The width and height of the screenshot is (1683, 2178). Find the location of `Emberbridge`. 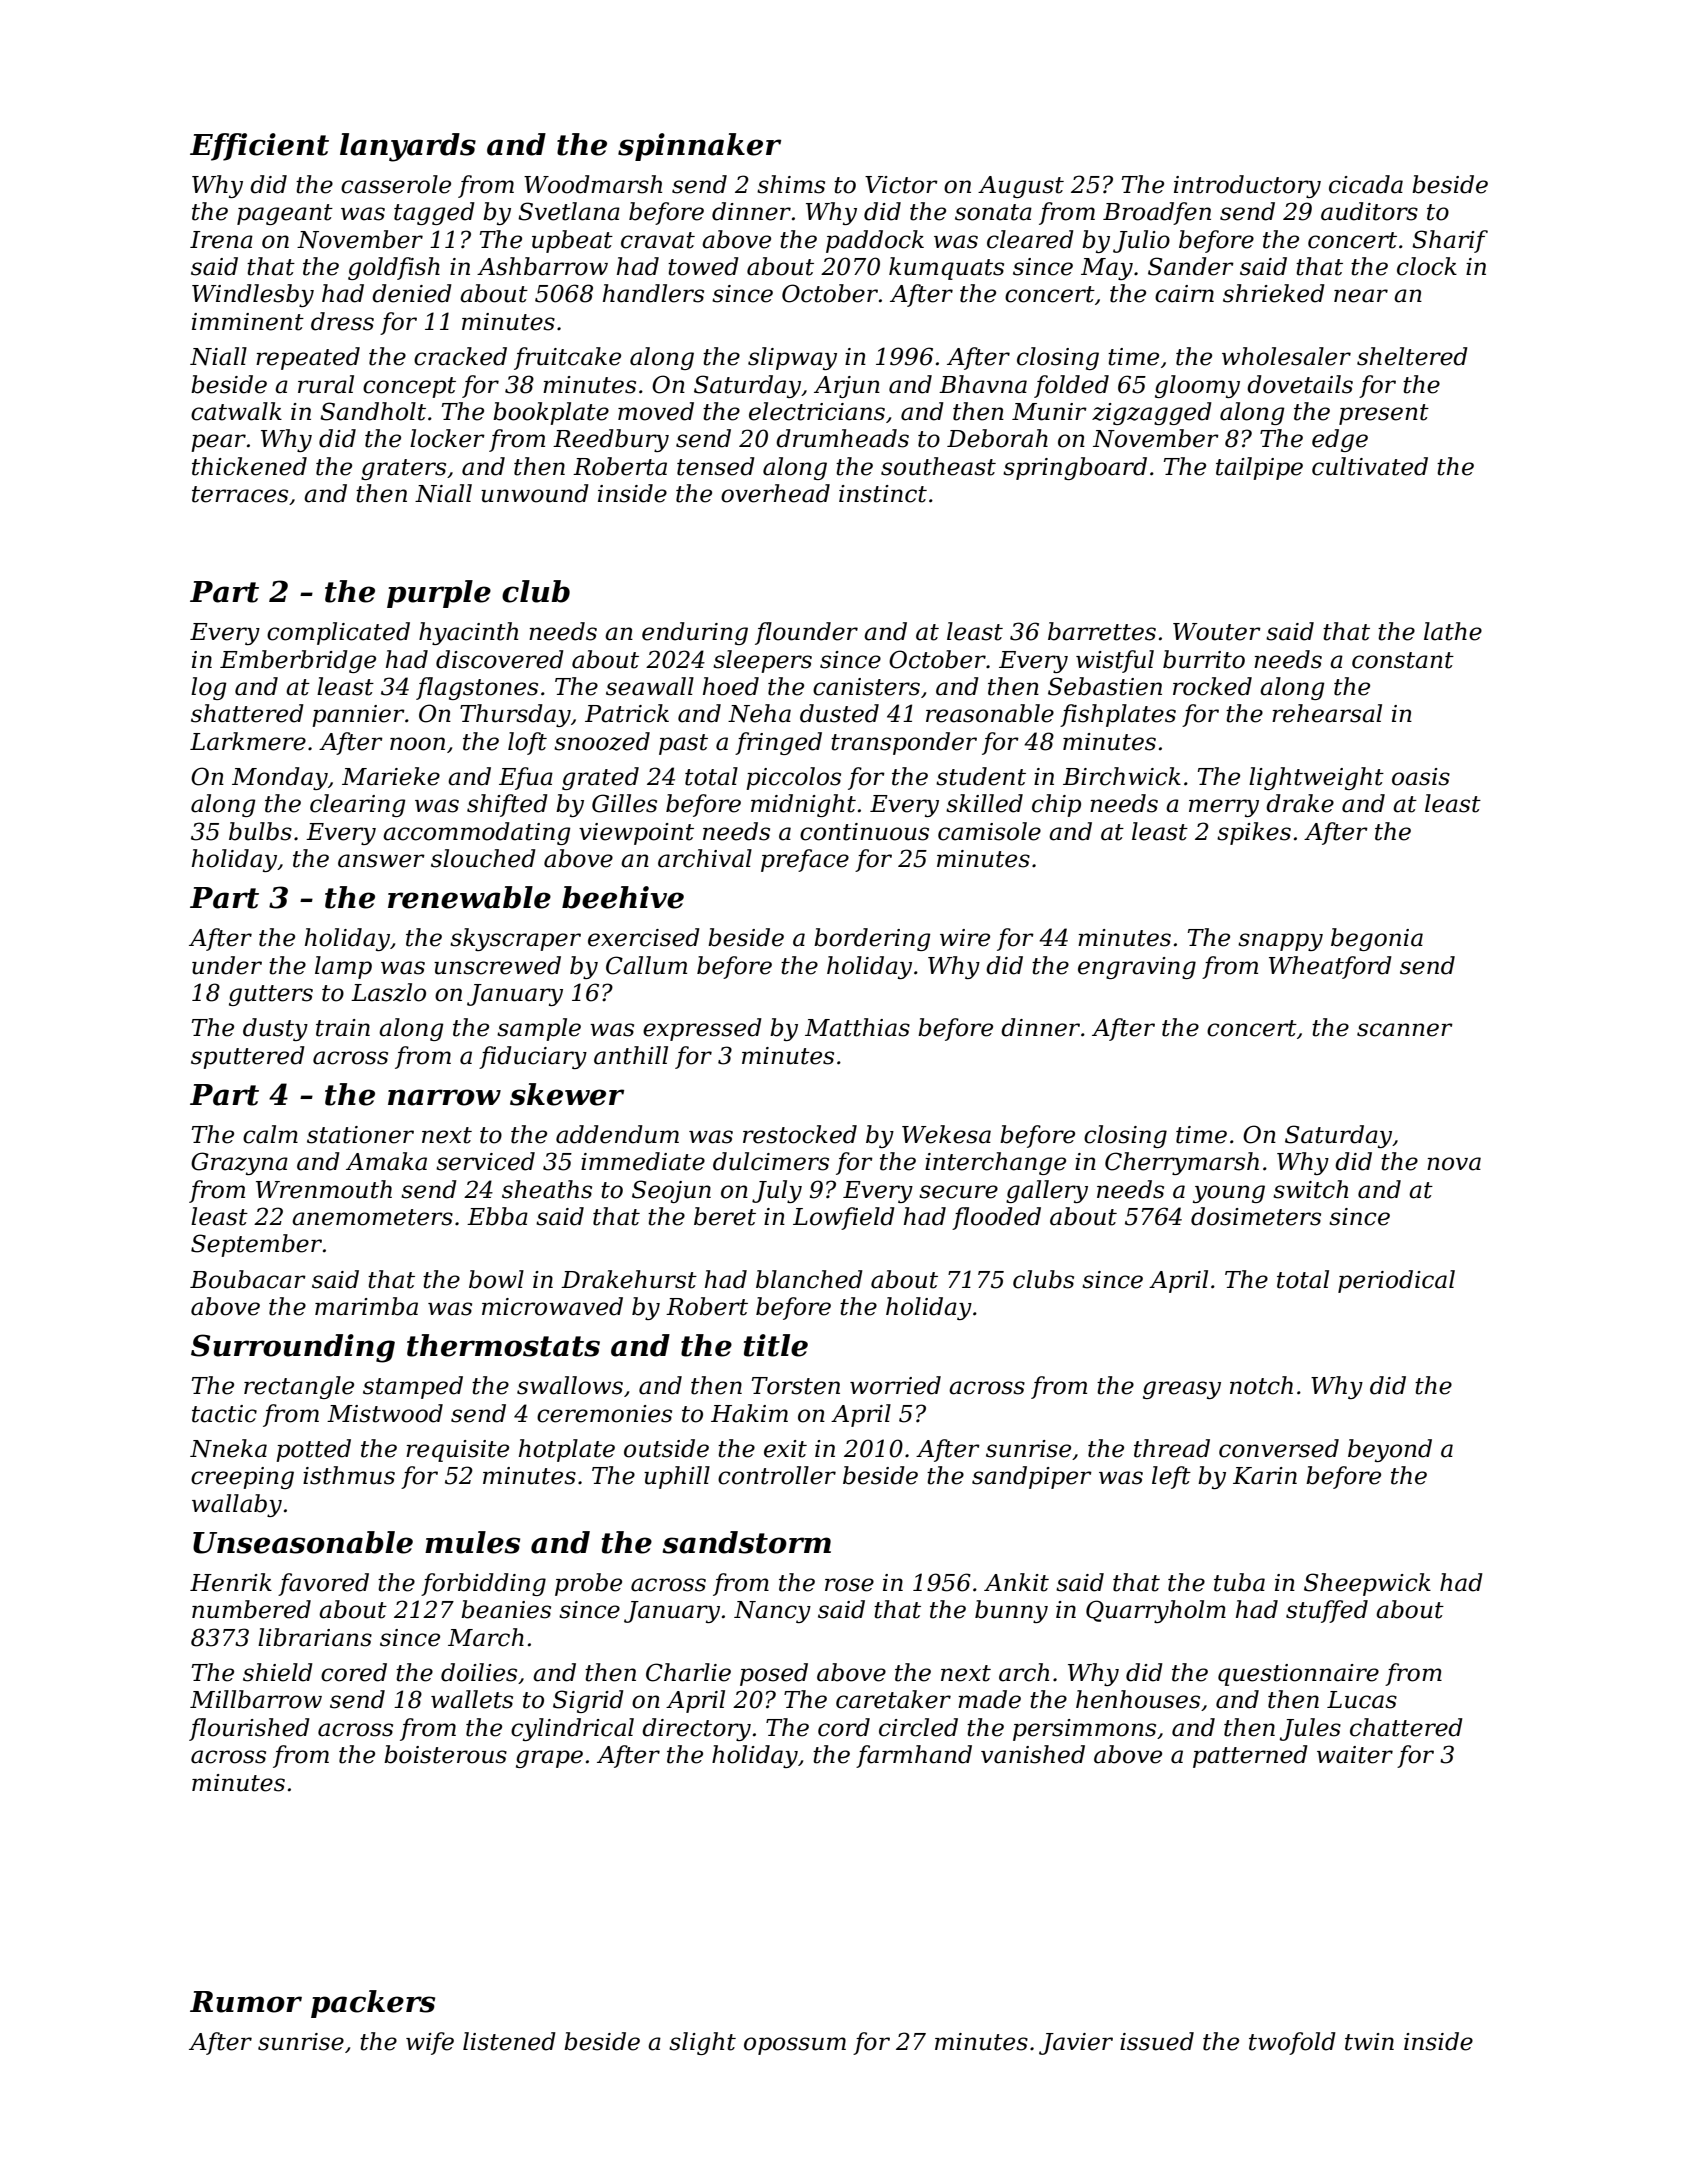

Emberbridge is located at coordinates (298, 661).
